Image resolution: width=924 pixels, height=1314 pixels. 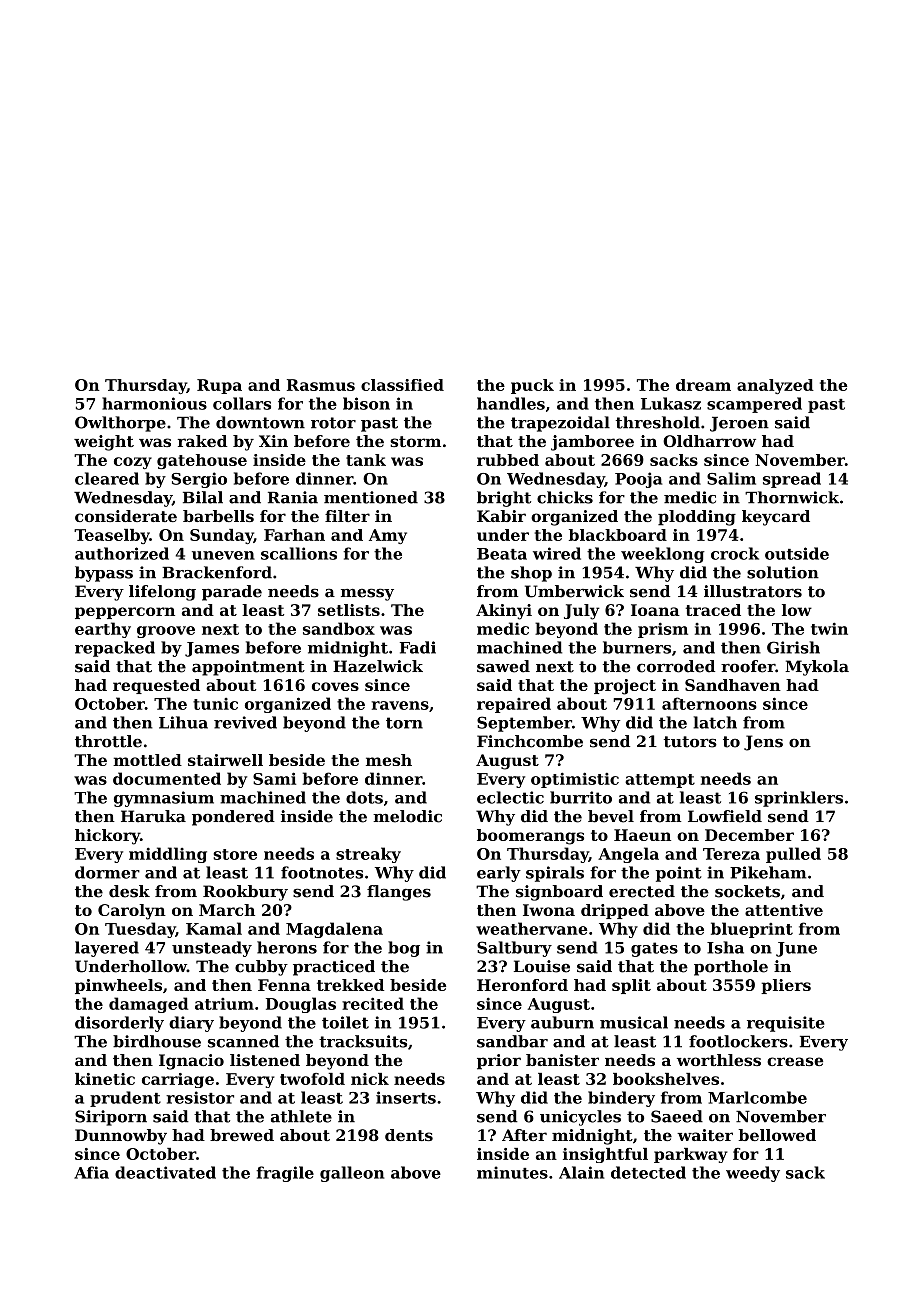 I want to click on keycard, so click(x=776, y=518).
